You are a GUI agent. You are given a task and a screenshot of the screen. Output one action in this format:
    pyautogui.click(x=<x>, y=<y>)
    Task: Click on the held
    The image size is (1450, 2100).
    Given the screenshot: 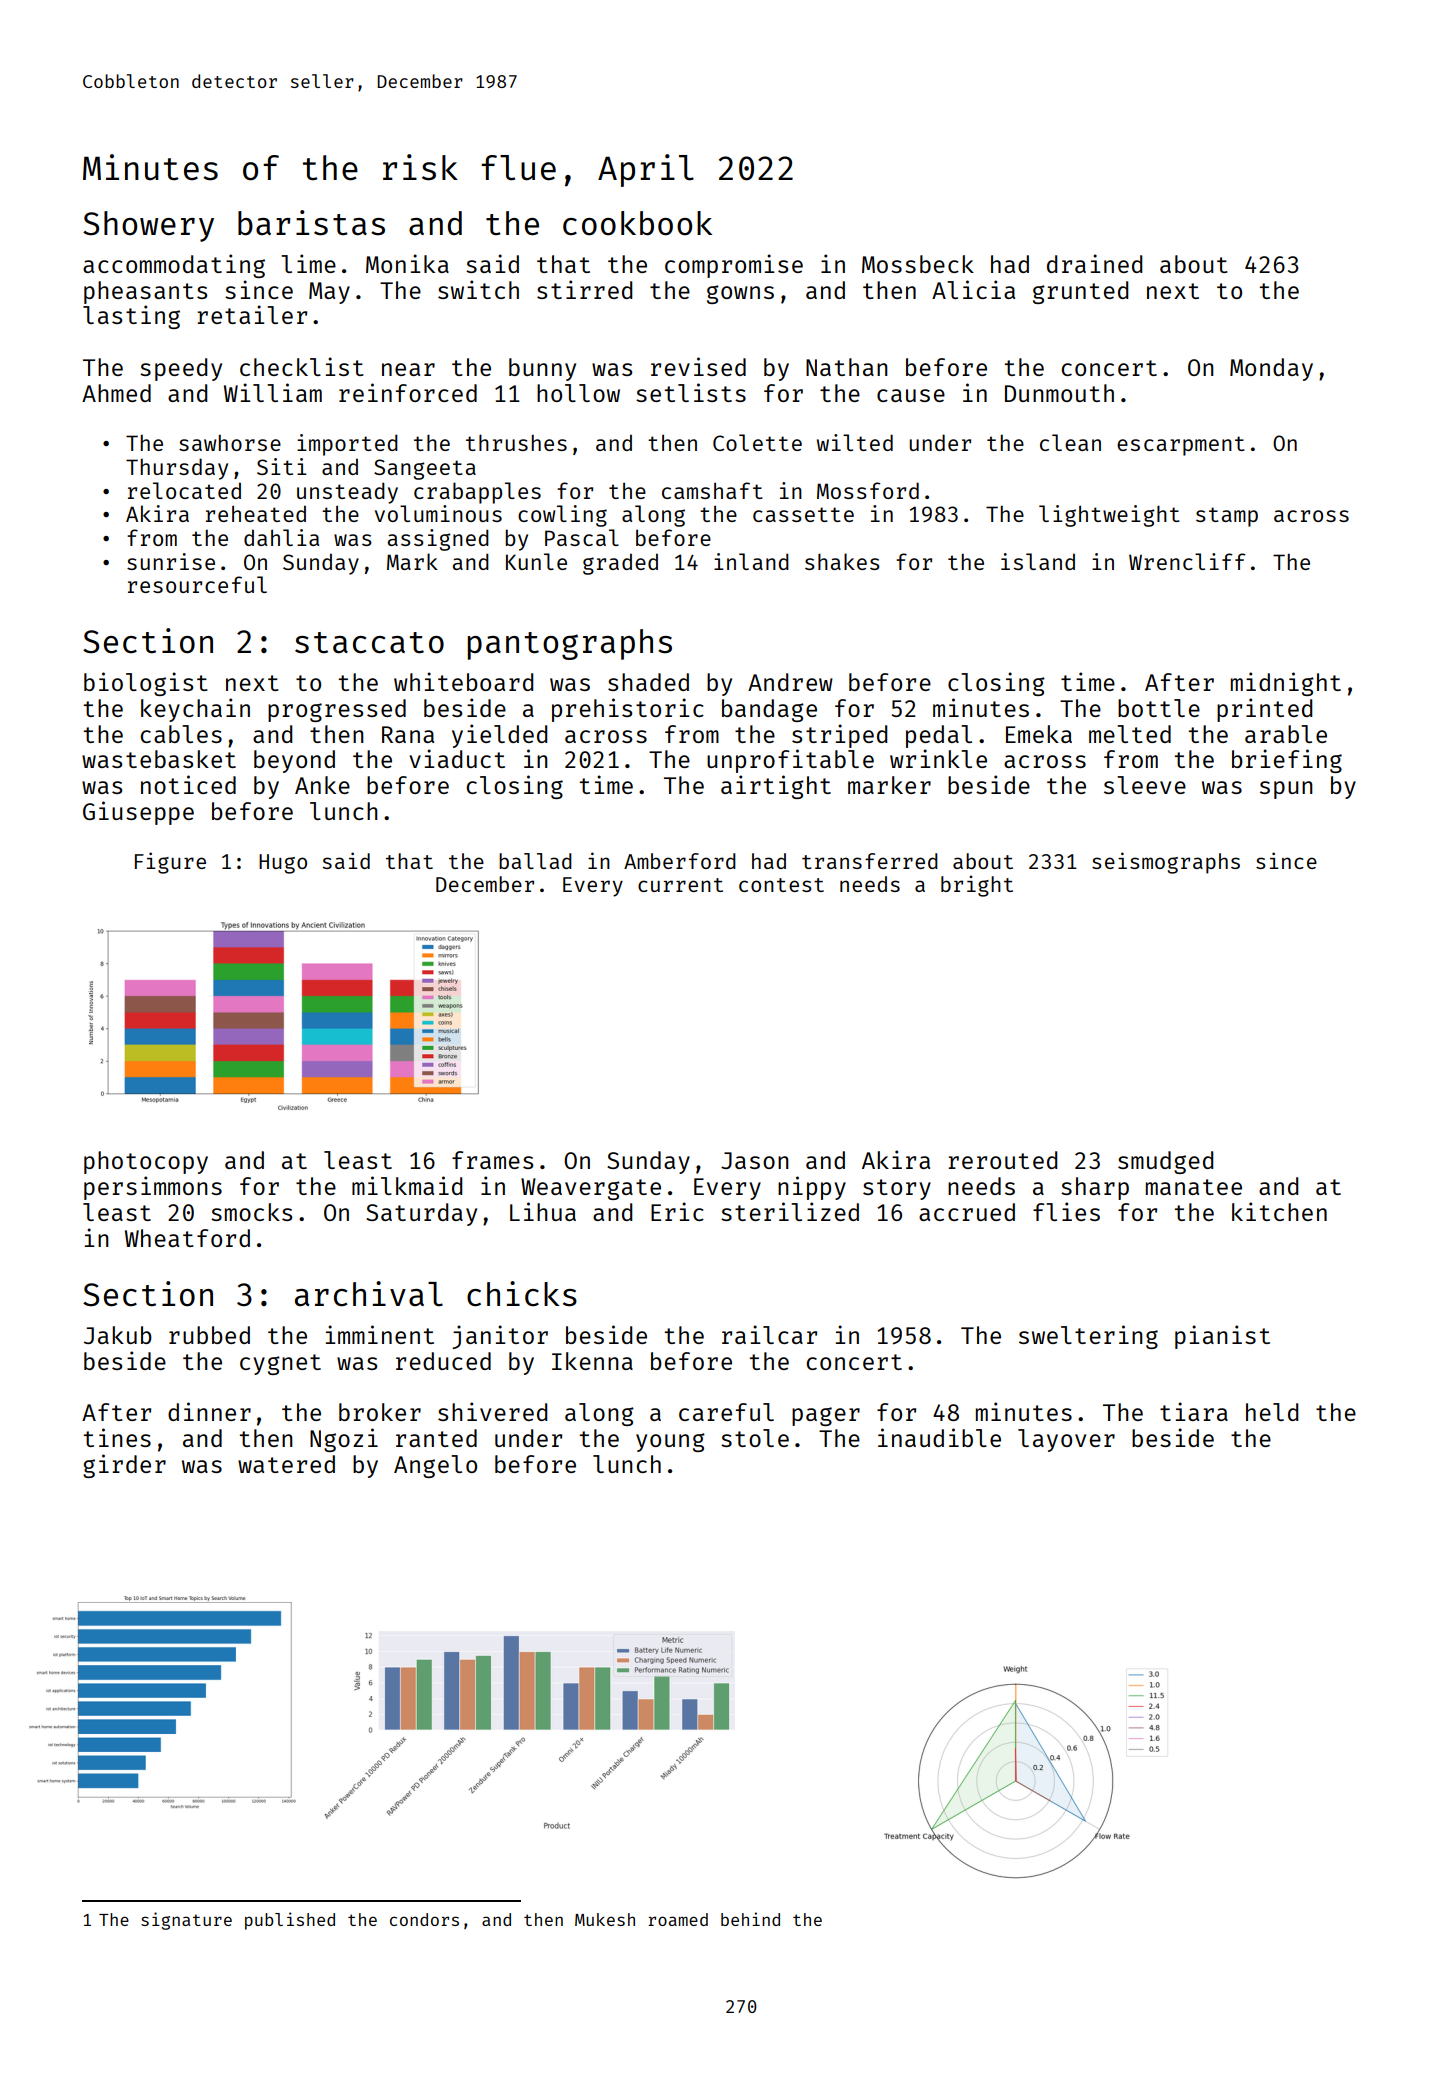 What is the action you would take?
    pyautogui.click(x=1272, y=1412)
